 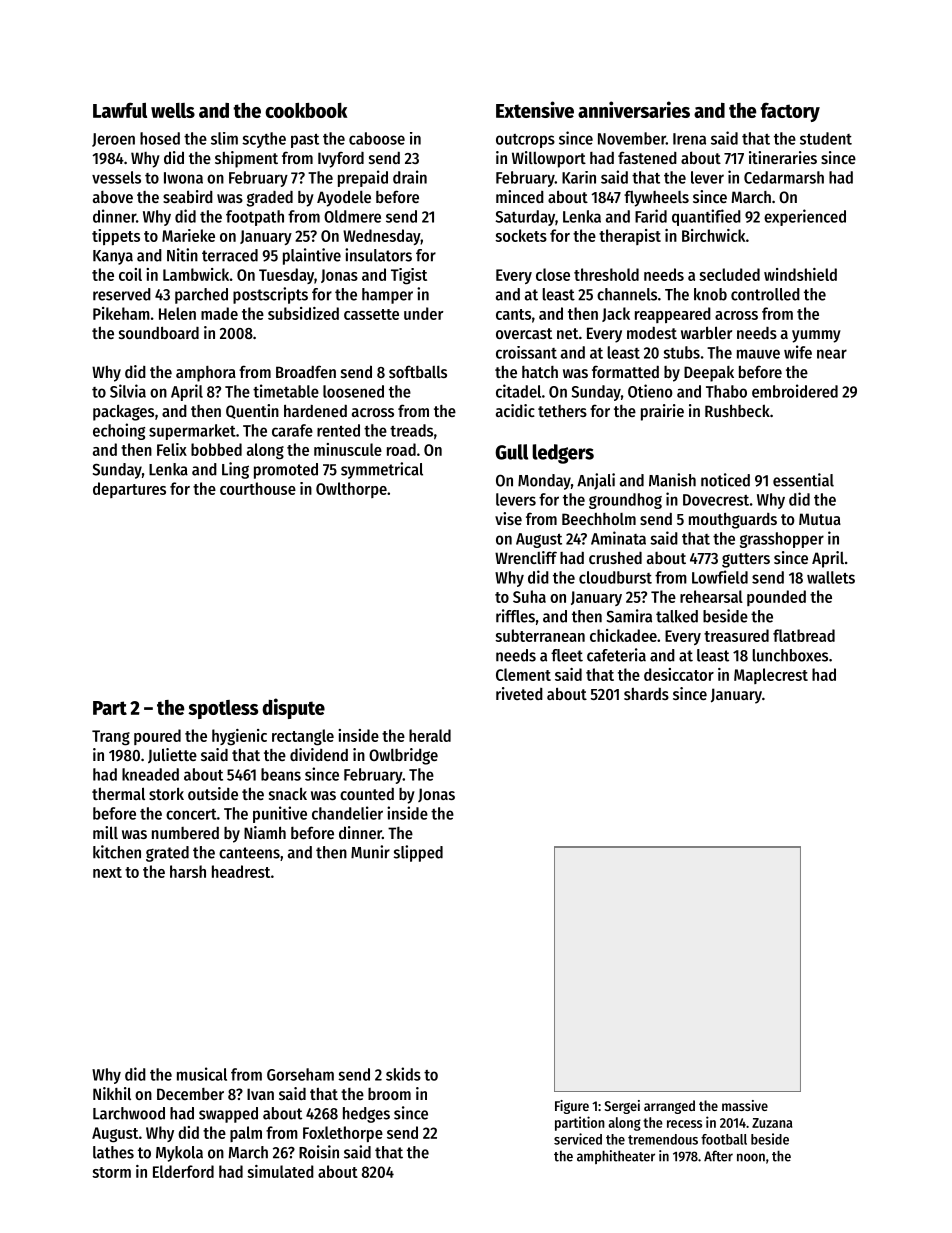 I want to click on Trang, so click(x=111, y=738).
